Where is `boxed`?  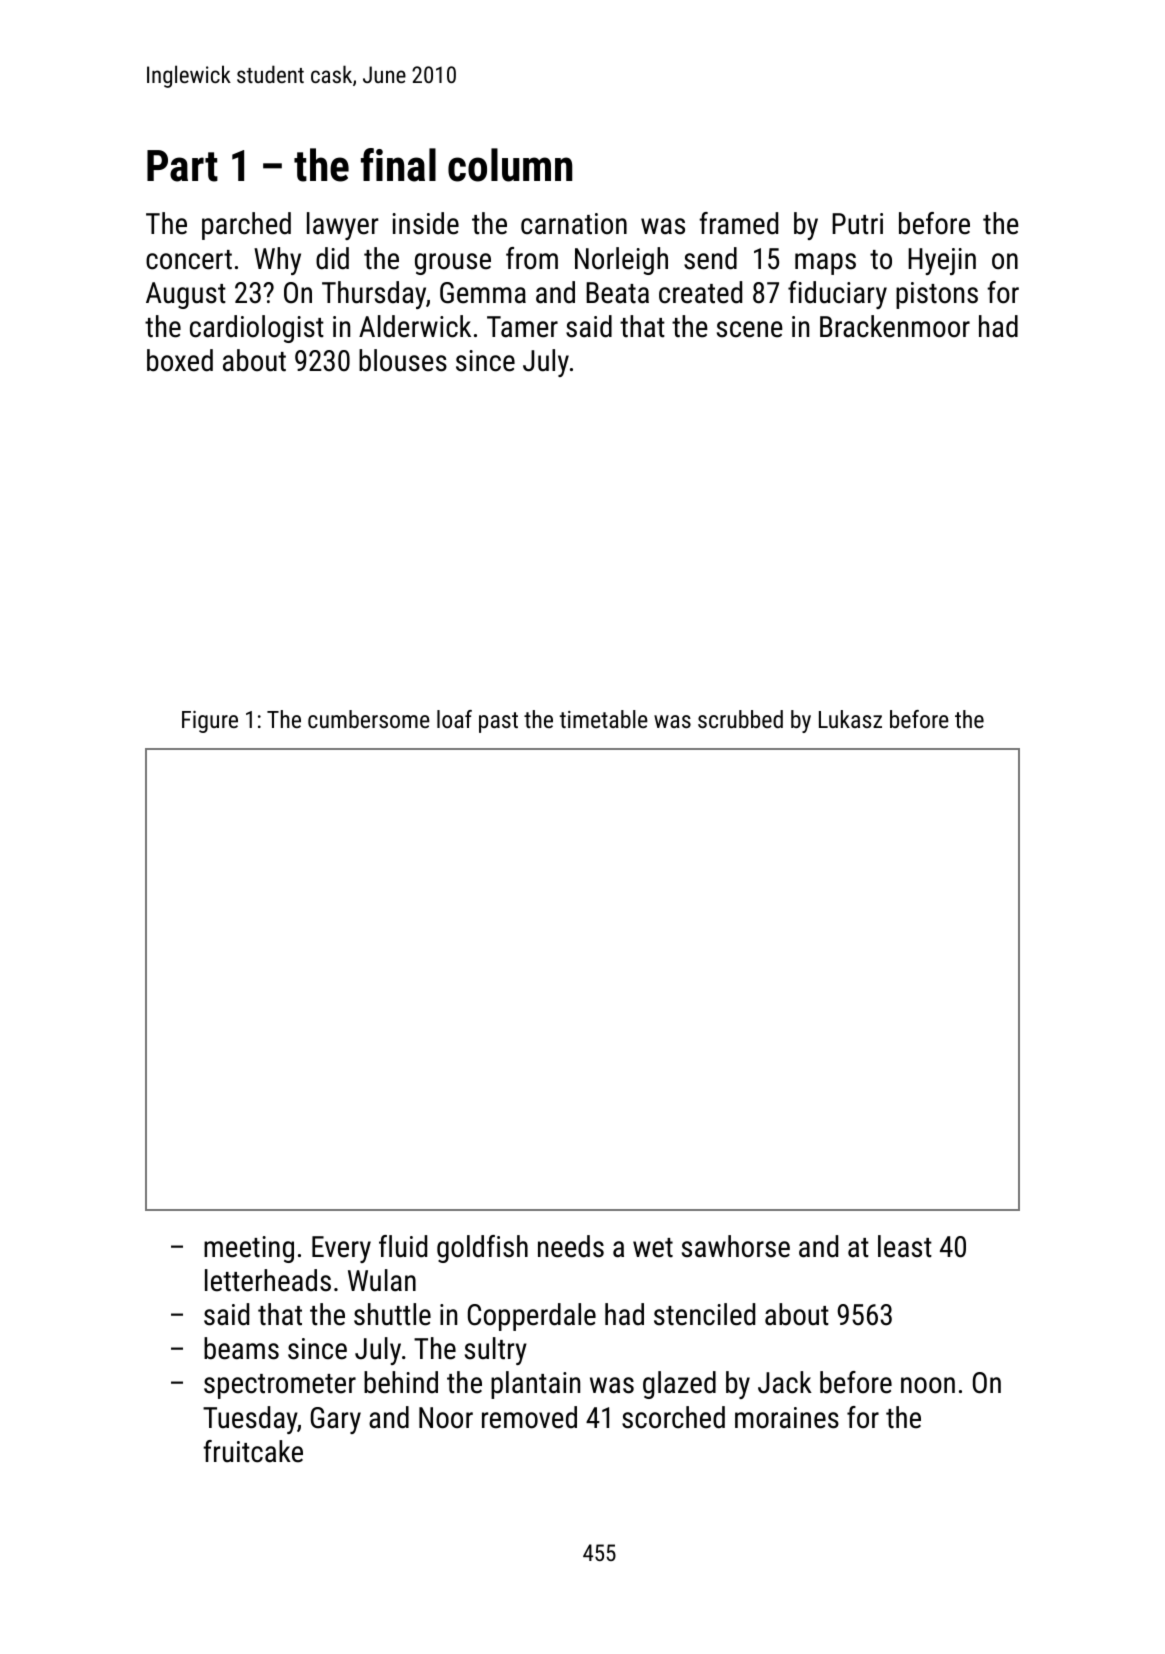
boxed is located at coordinates (180, 360).
